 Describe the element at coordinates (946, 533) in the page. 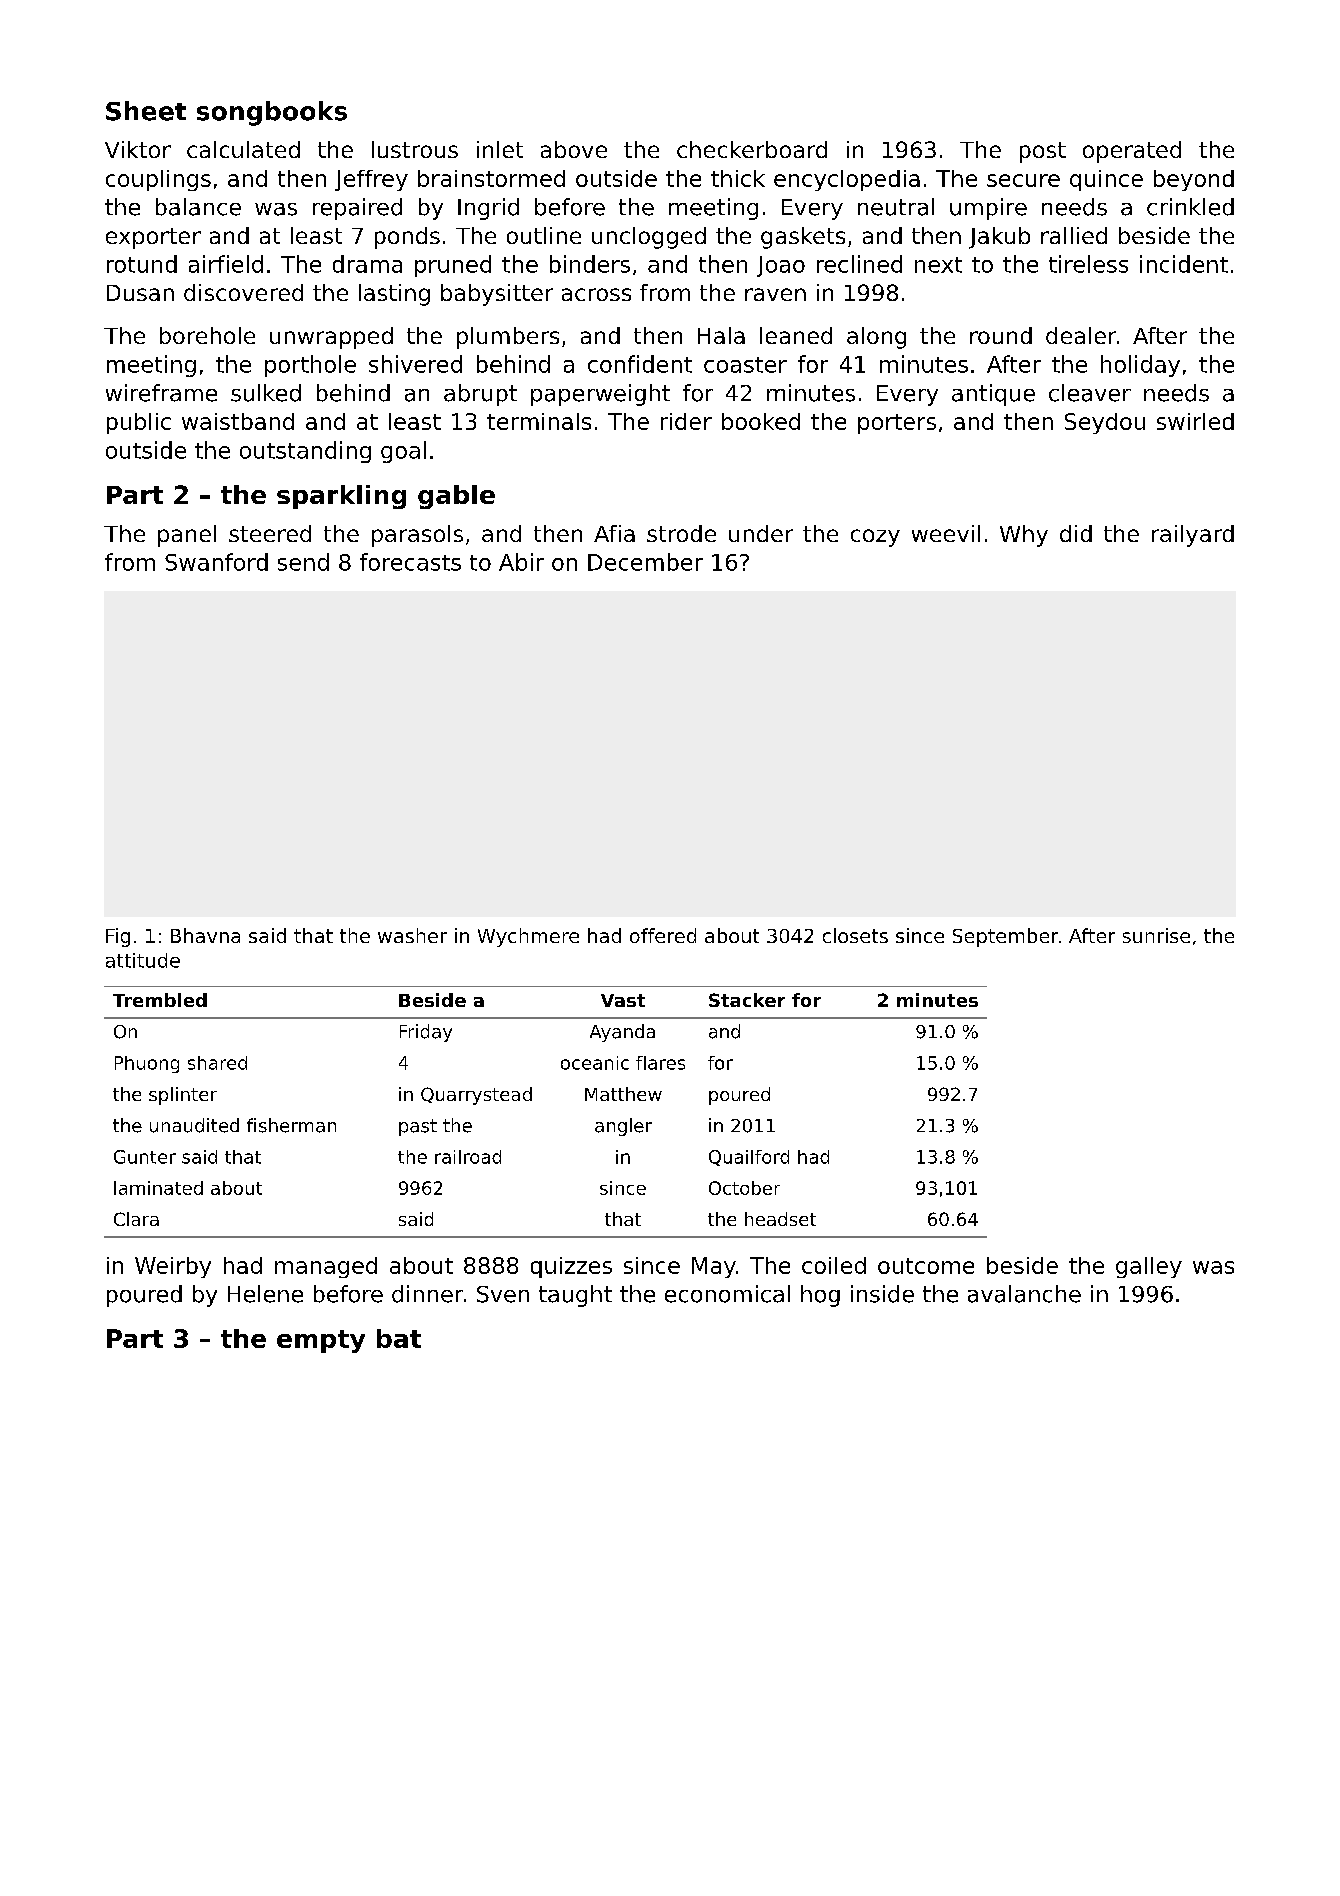

I see `weevil` at that location.
